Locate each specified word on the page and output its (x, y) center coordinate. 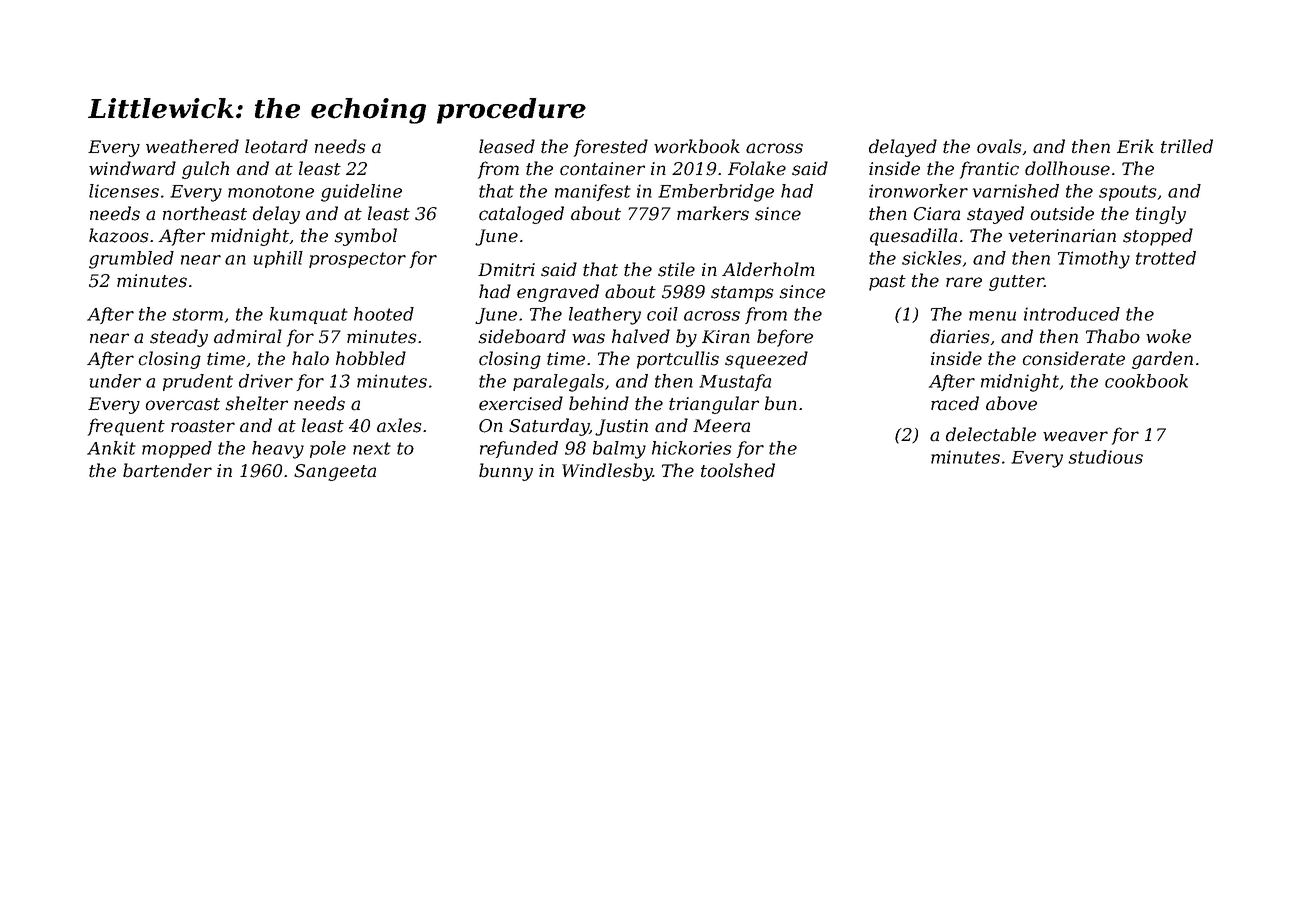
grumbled (131, 260)
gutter (1016, 283)
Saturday (549, 427)
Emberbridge (716, 193)
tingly (1161, 215)
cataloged (521, 215)
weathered (192, 146)
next (372, 448)
